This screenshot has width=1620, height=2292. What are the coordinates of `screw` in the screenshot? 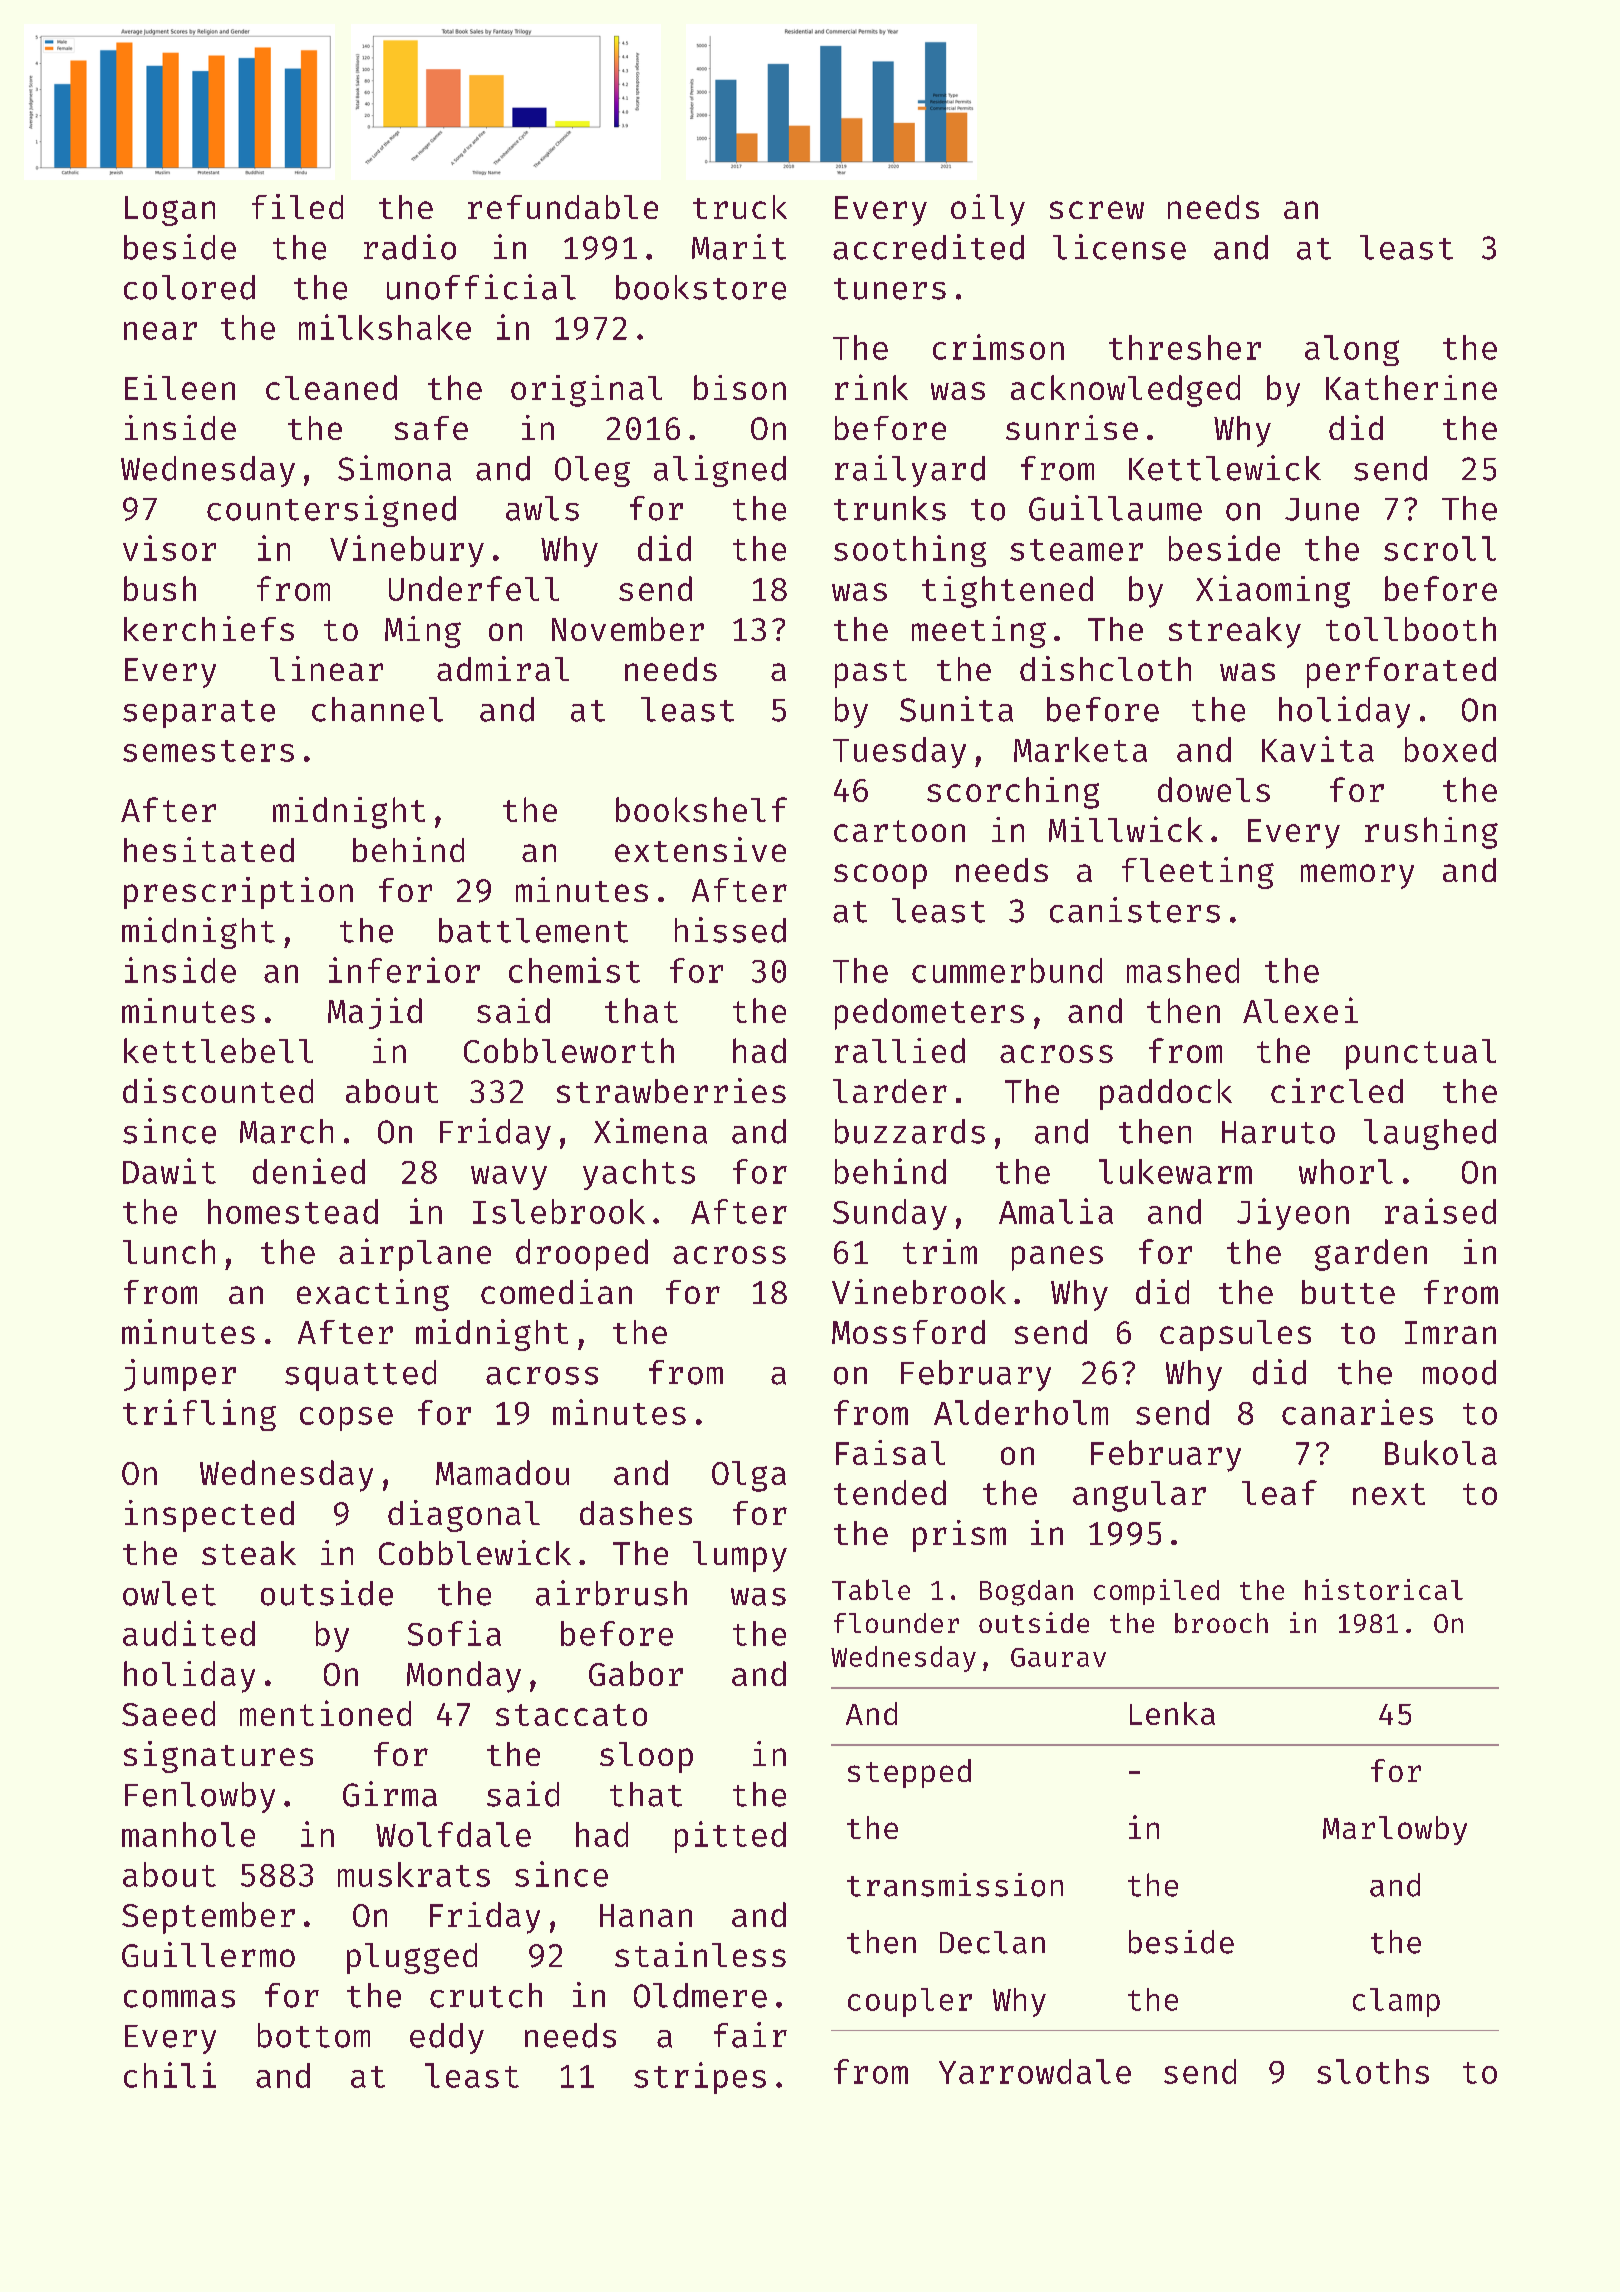 It's located at (1097, 210).
